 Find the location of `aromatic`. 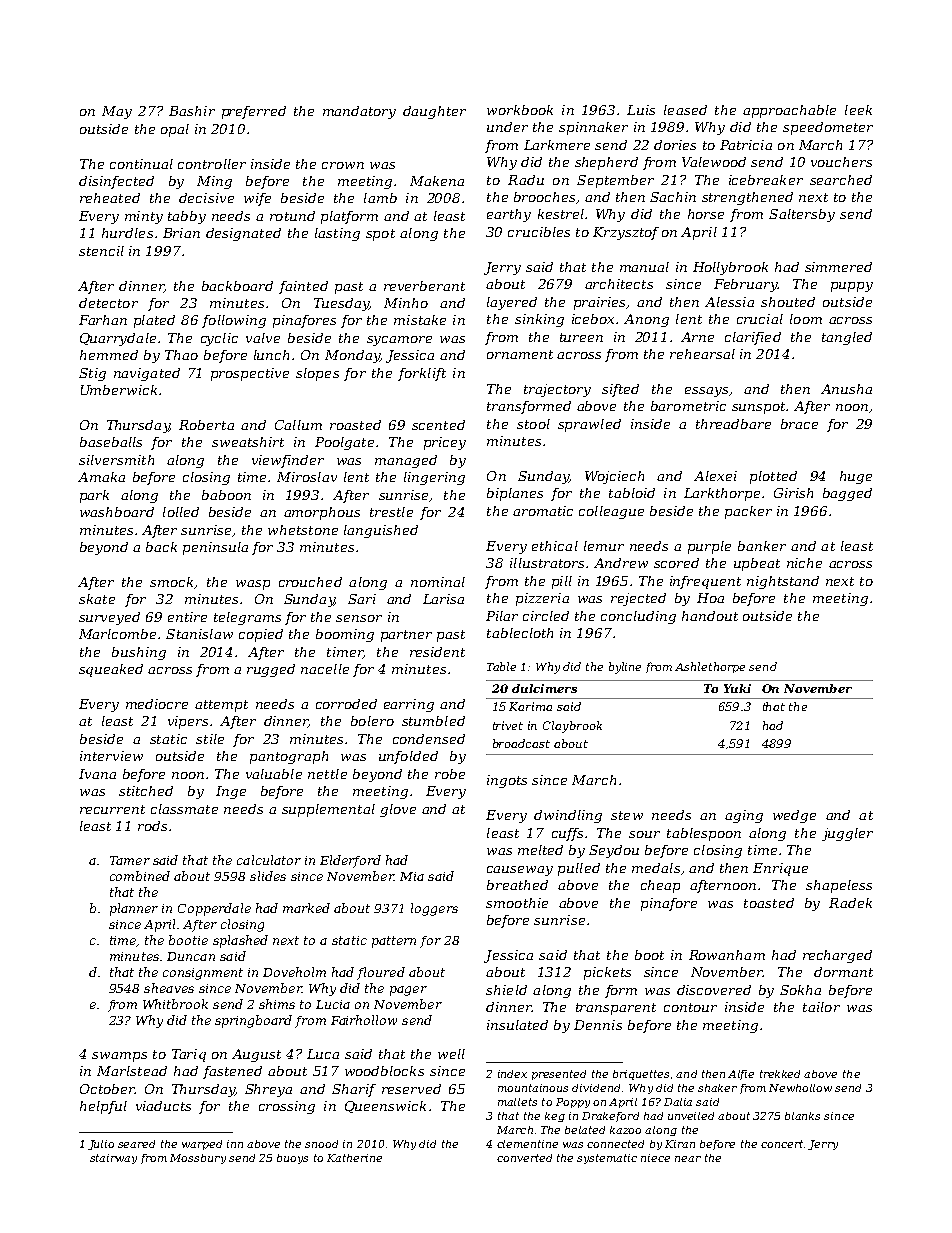

aromatic is located at coordinates (543, 511).
